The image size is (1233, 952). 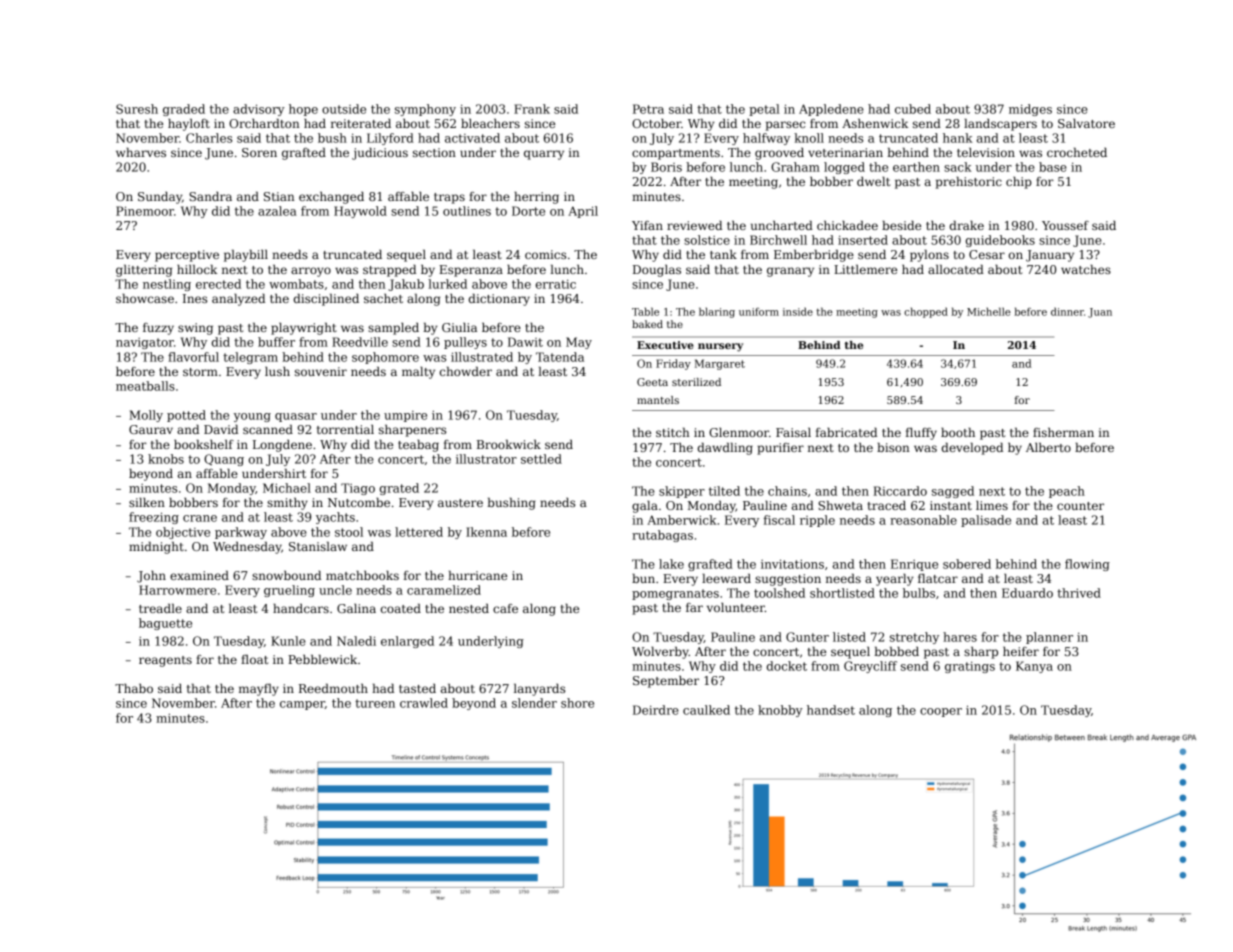 What do you see at coordinates (254, 659) in the image?
I see `float` at bounding box center [254, 659].
